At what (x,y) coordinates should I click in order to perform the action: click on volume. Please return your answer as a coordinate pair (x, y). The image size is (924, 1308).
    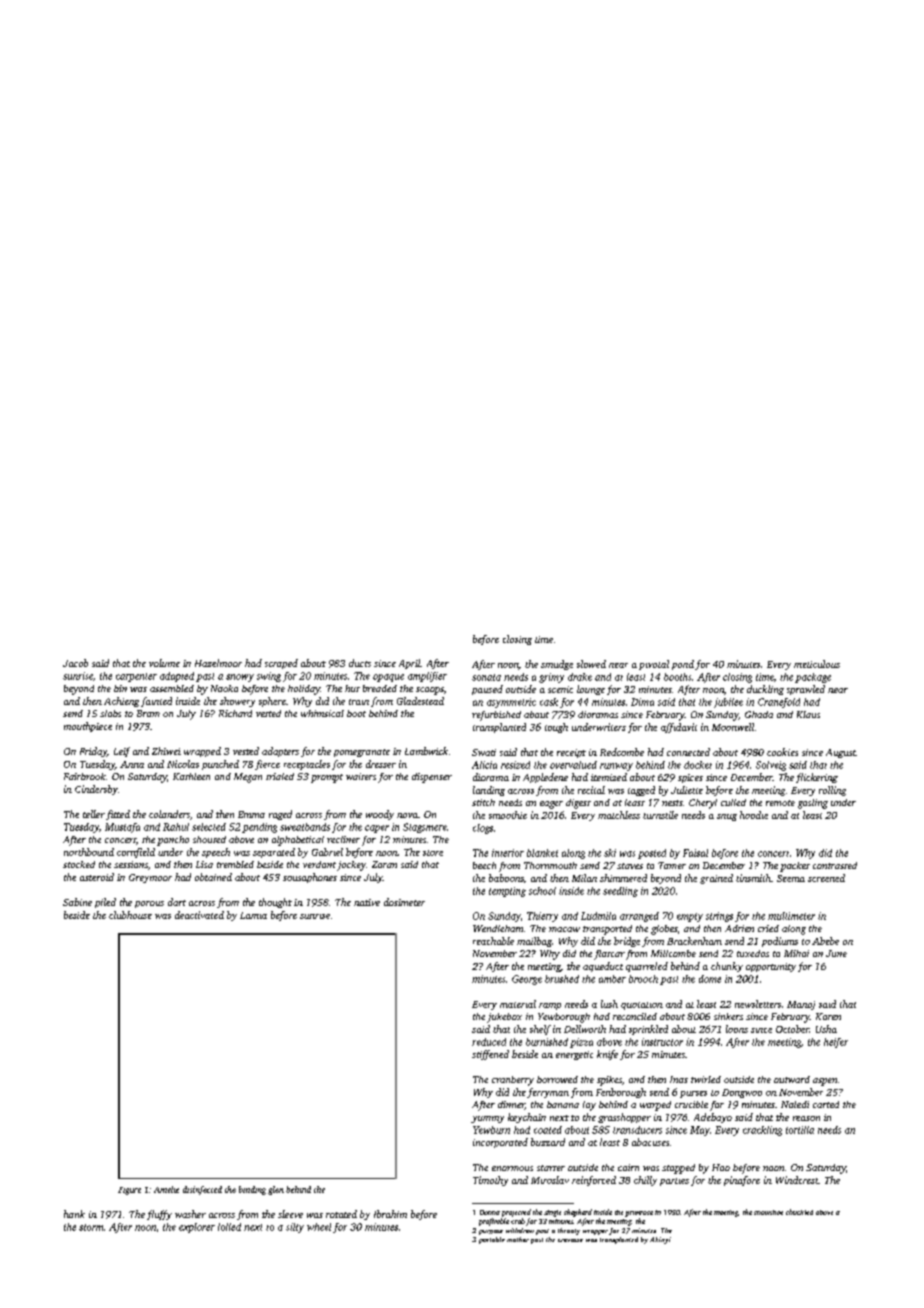
    Looking at the image, I should click on (164, 663).
